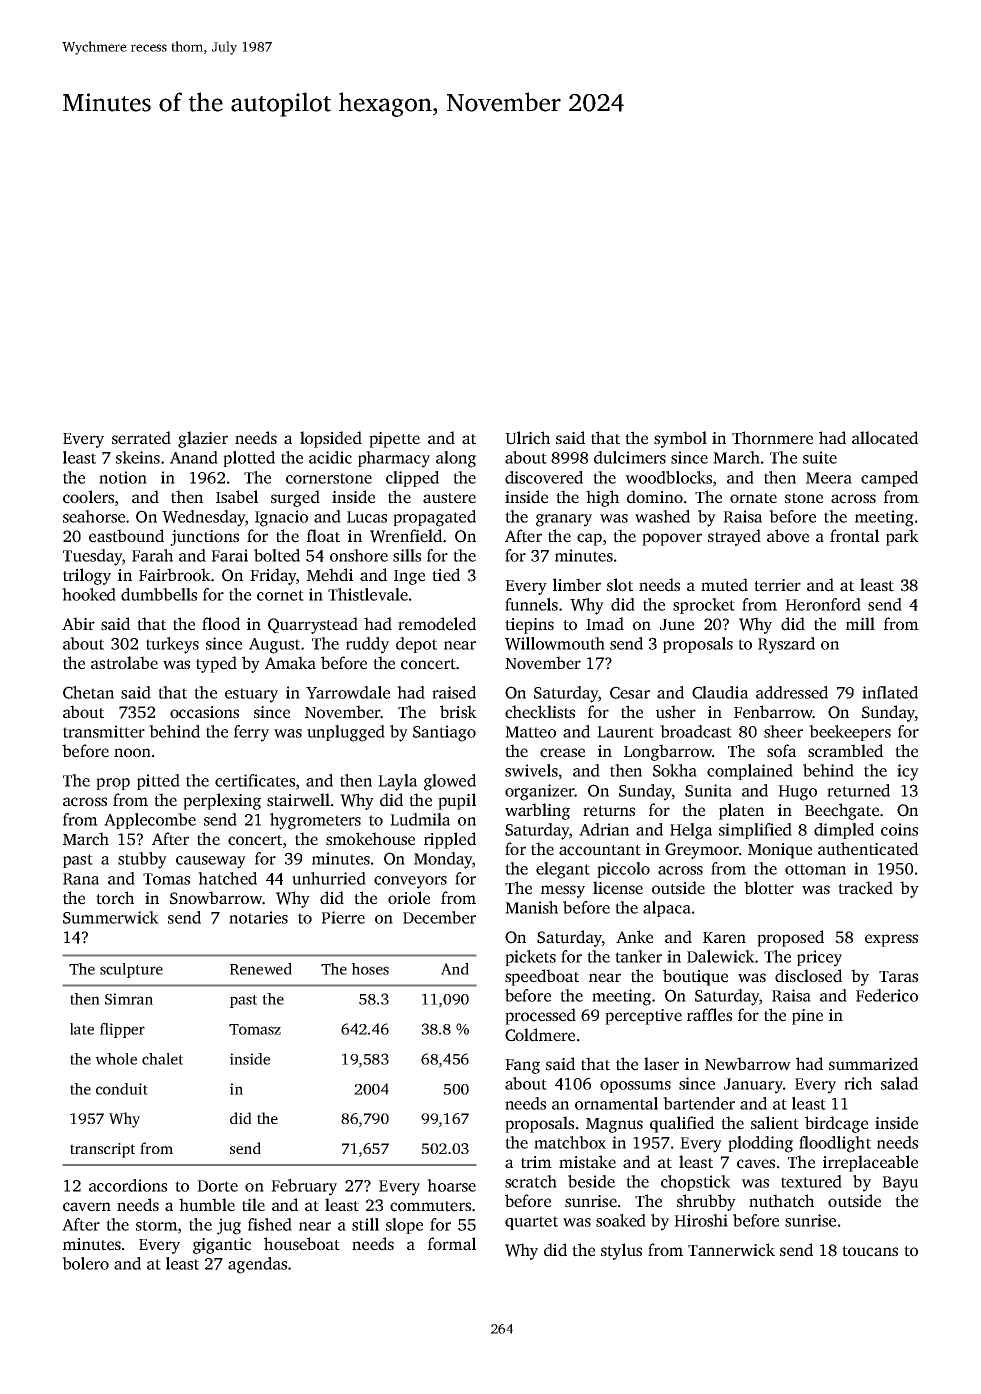 This screenshot has height=1394, width=981. What do you see at coordinates (87, 1207) in the screenshot?
I see `cavern` at bounding box center [87, 1207].
